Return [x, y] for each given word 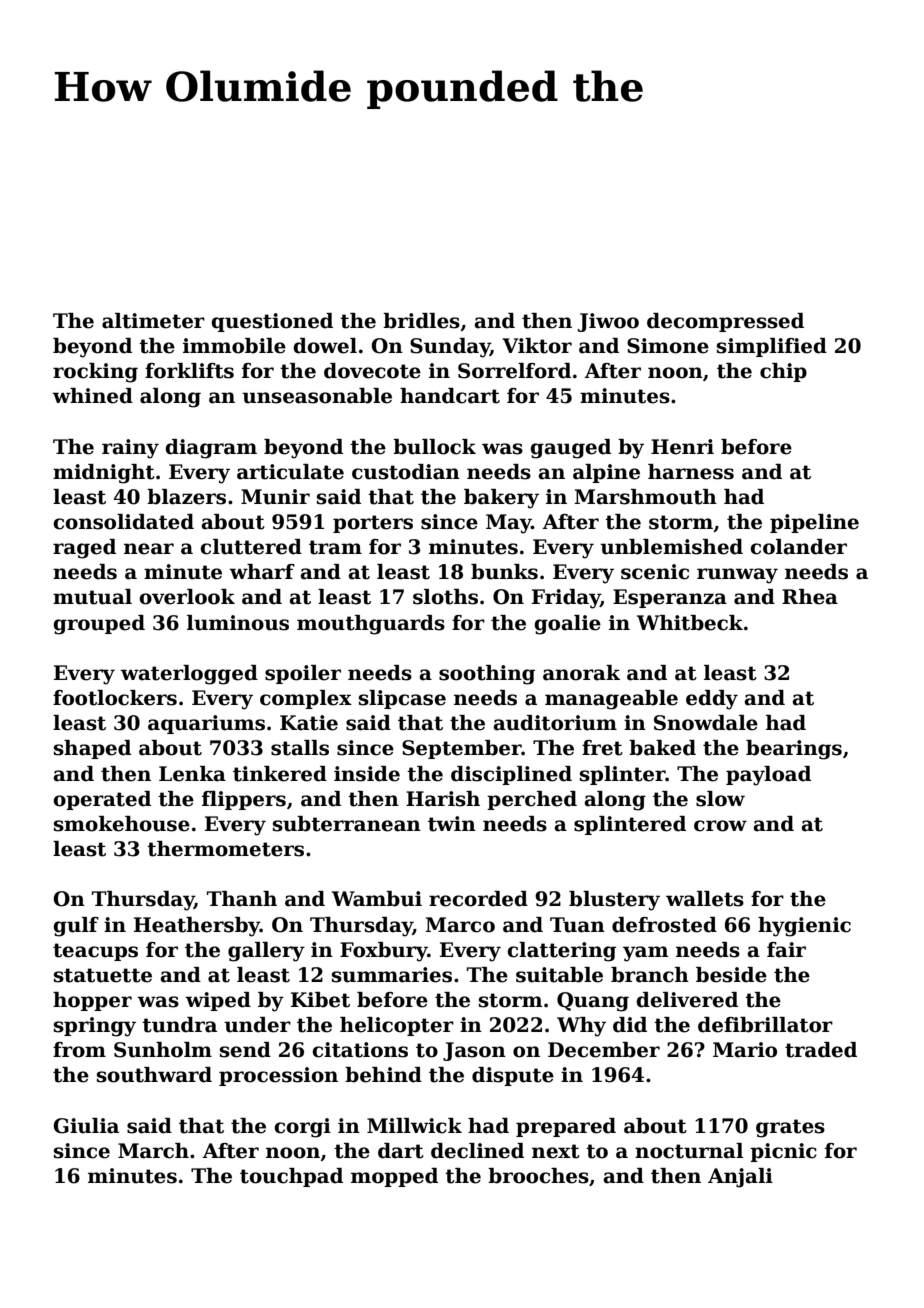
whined [92, 396]
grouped [99, 625]
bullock [434, 447]
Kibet [320, 1000]
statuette [103, 975]
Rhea [810, 597]
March [153, 1151]
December [604, 1050]
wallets [705, 899]
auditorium [555, 723]
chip [783, 372]
